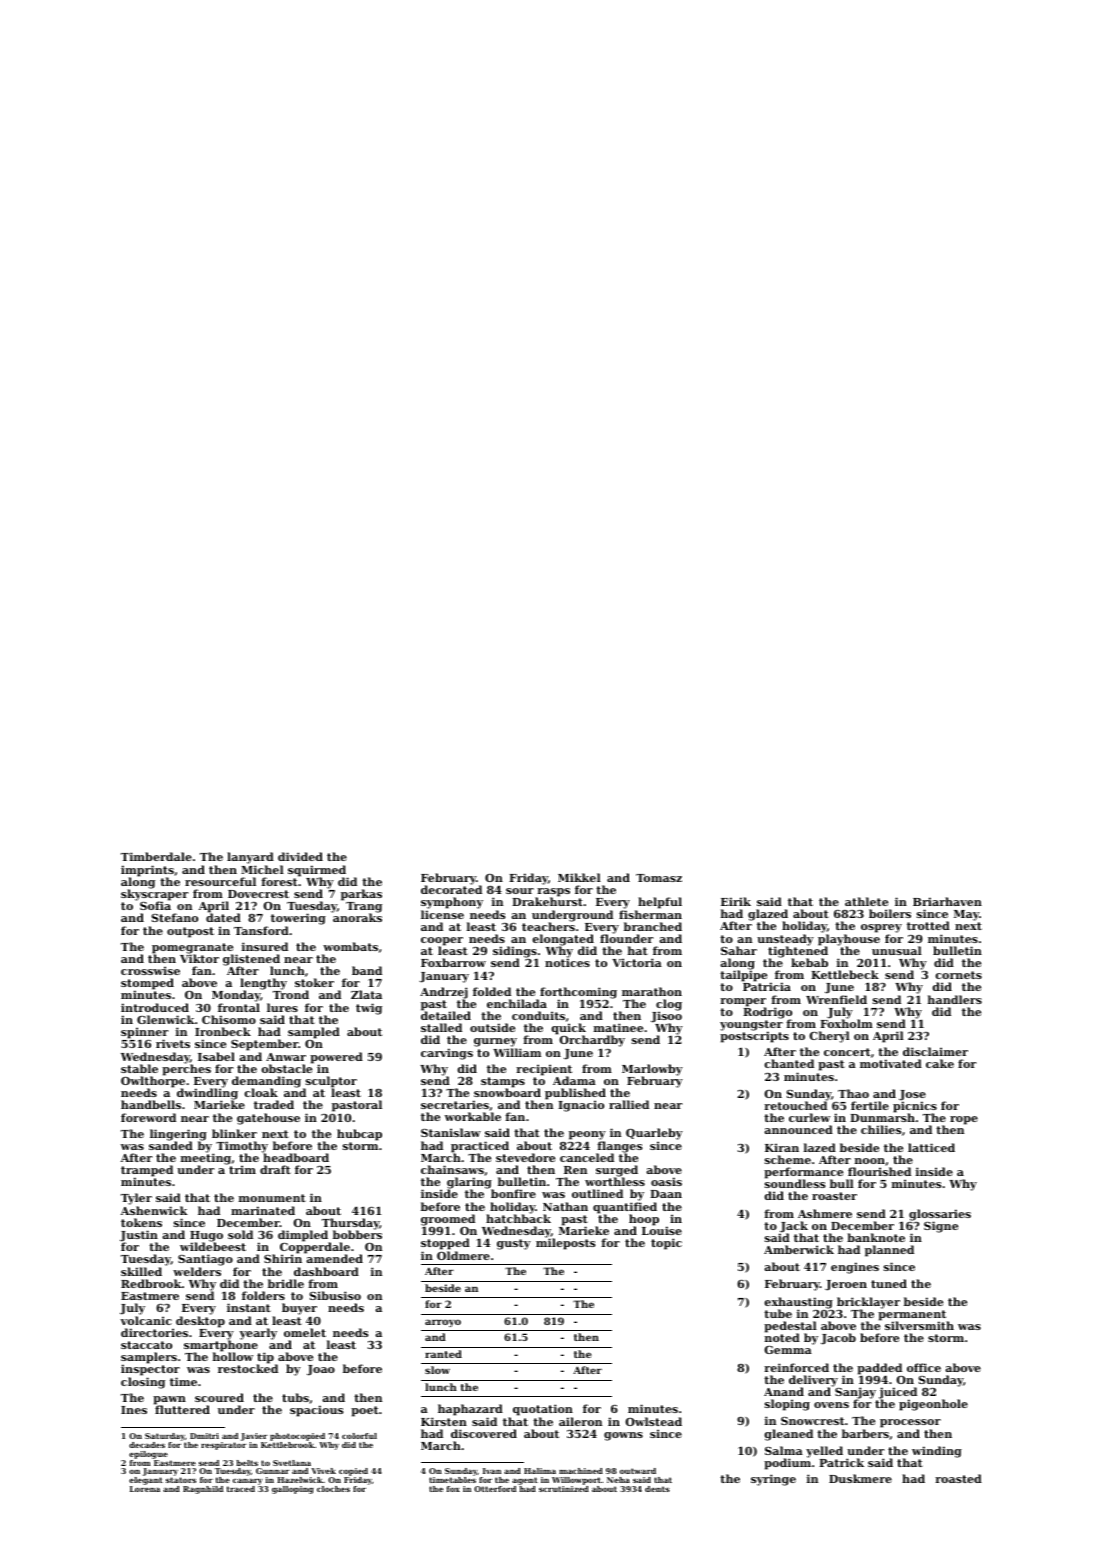 The image size is (1103, 1559). What do you see at coordinates (148, 1117) in the screenshot?
I see `foreword` at bounding box center [148, 1117].
